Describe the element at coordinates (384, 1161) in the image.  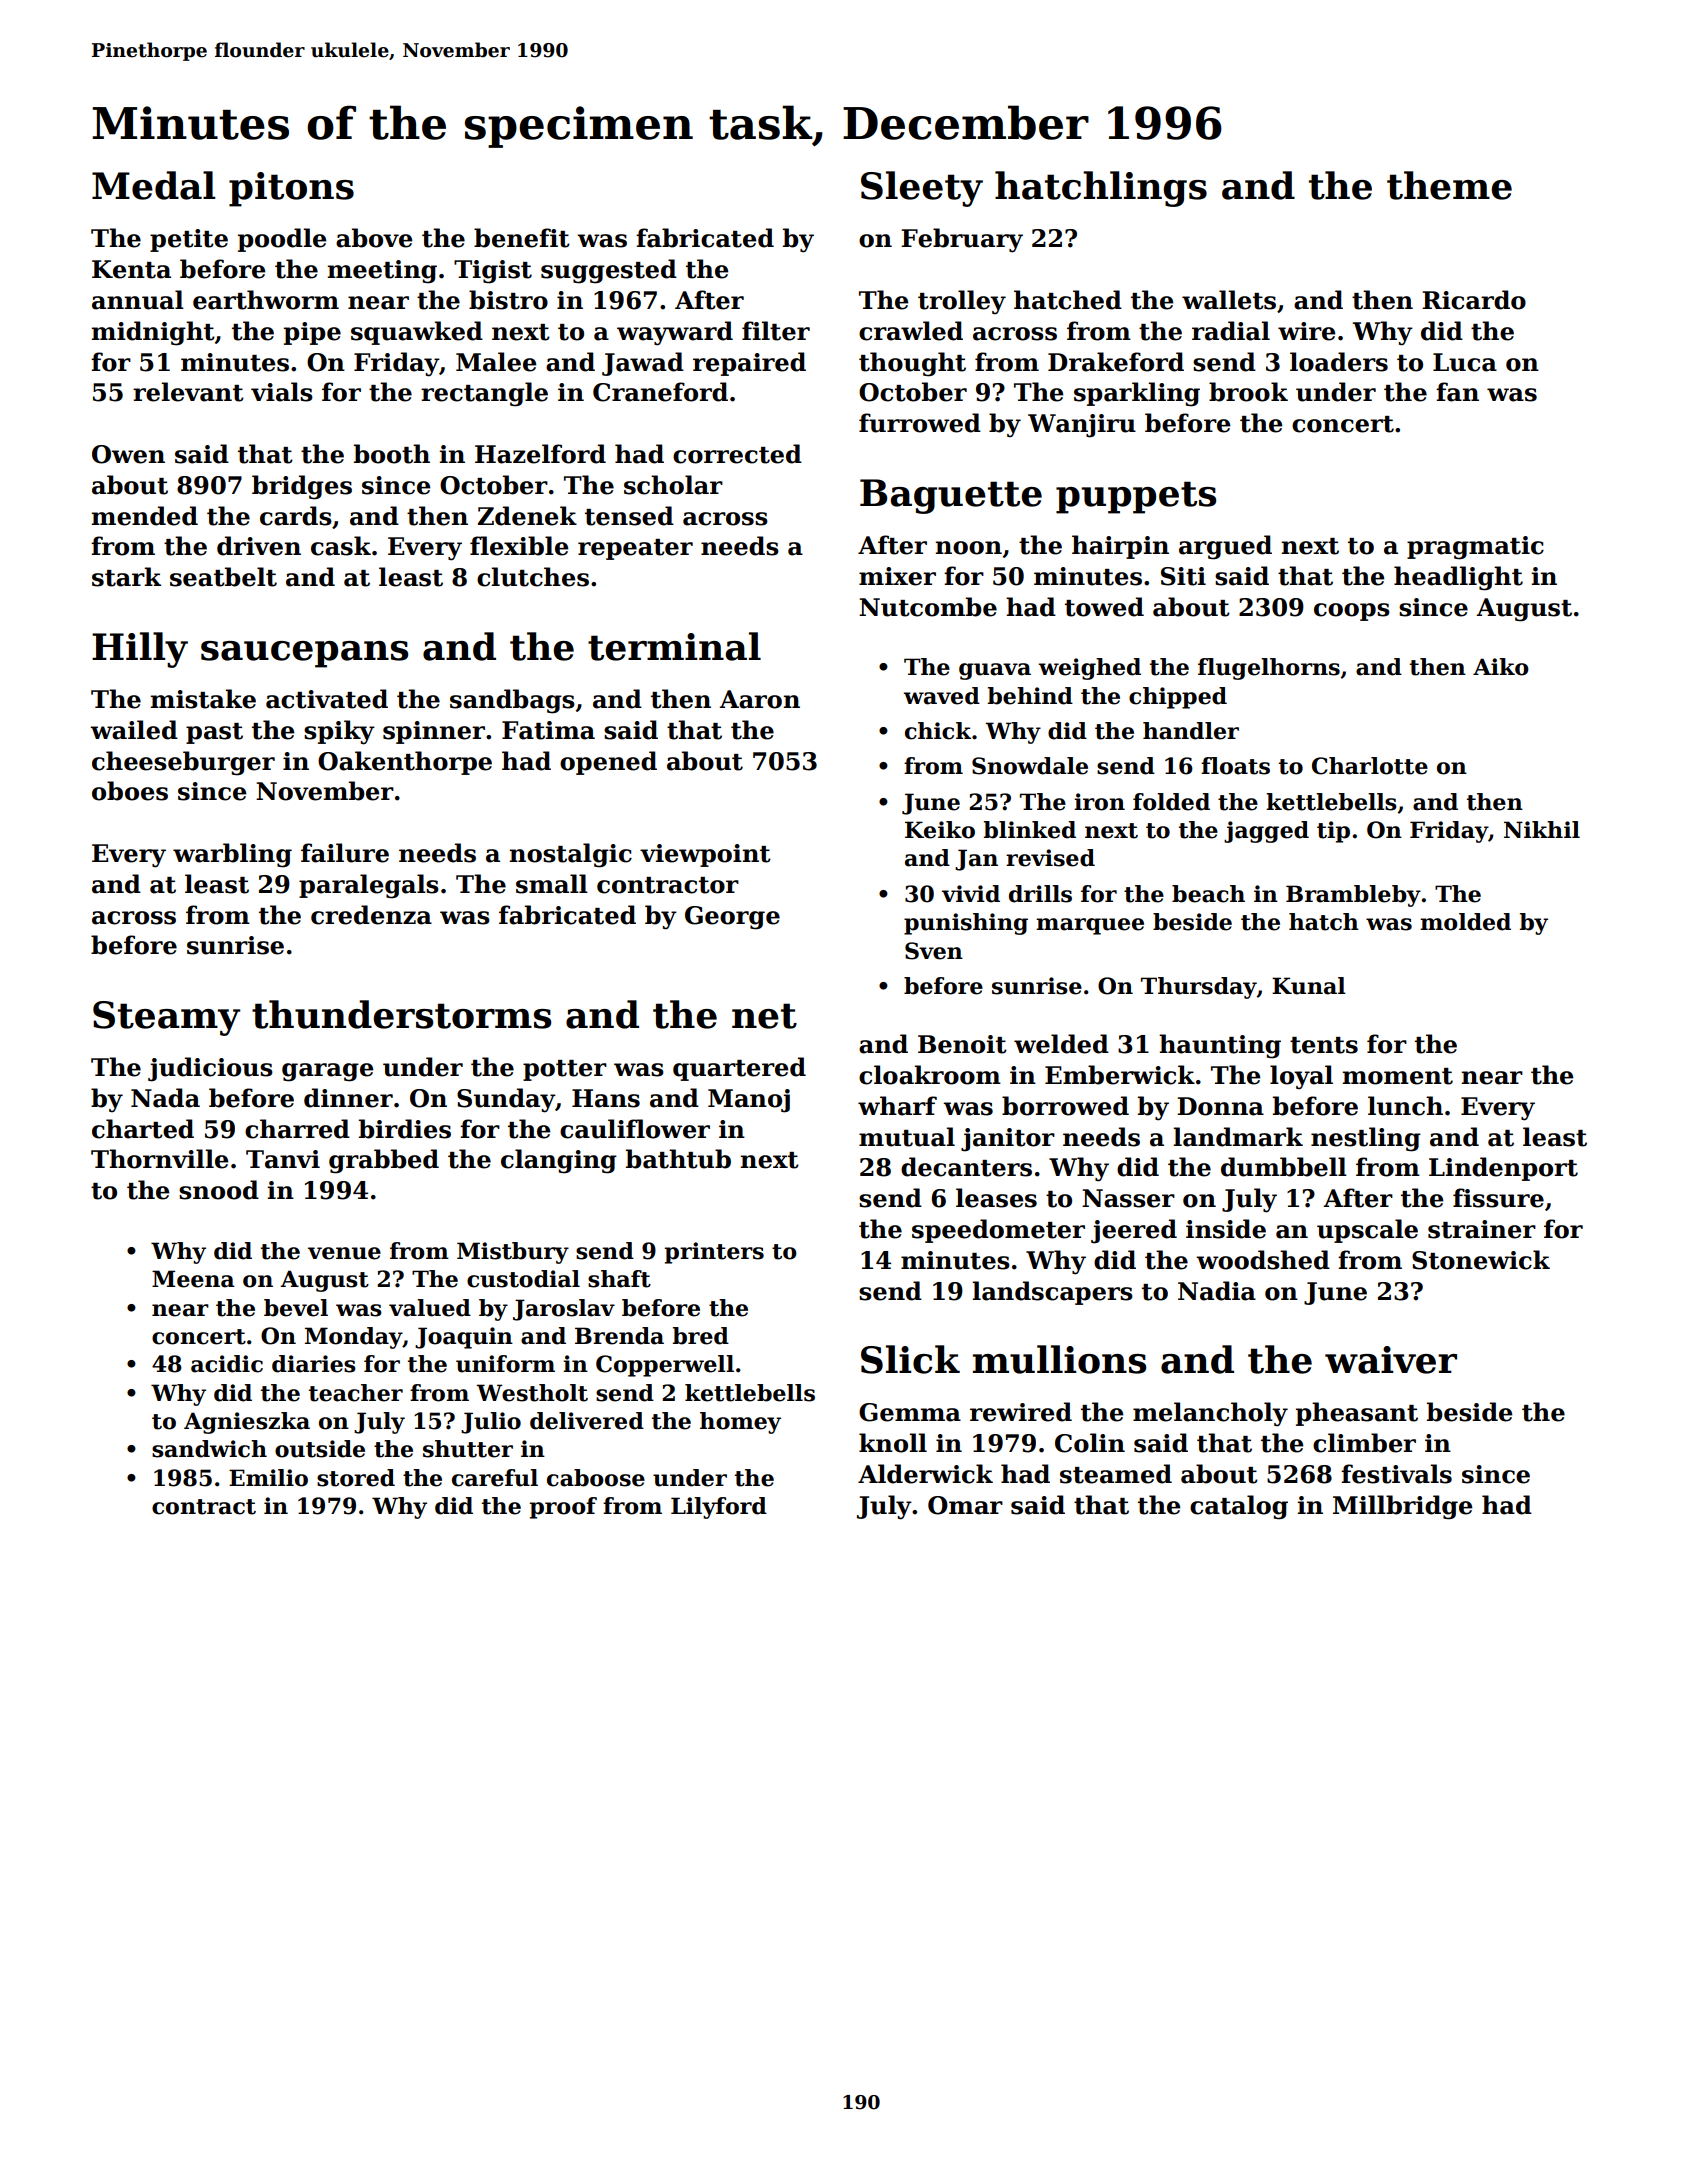
I see `grabbed` at that location.
